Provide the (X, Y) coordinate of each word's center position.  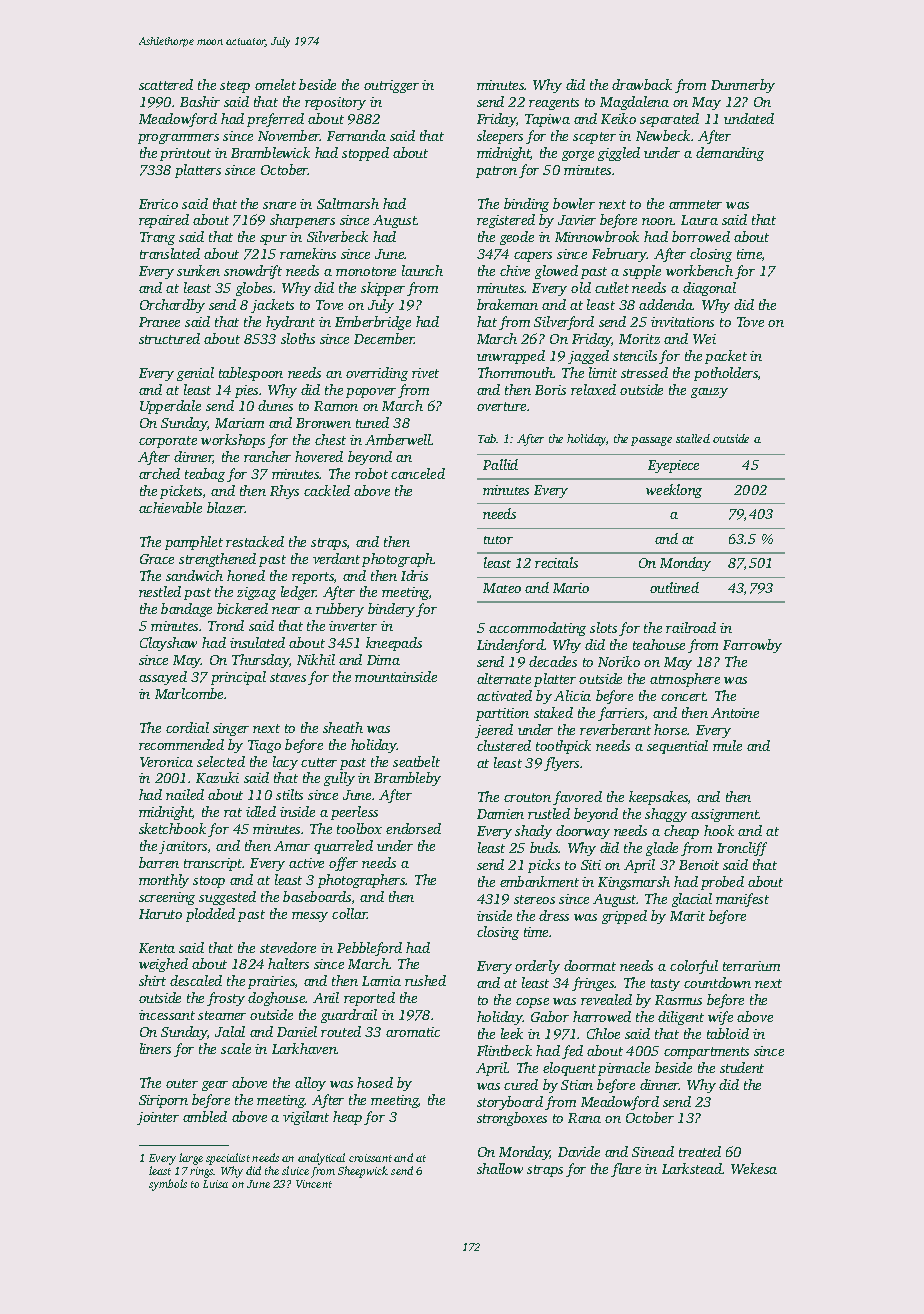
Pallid (500, 464)
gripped (624, 917)
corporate (168, 442)
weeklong (674, 491)
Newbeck (663, 135)
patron (496, 172)
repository (335, 103)
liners (155, 1048)
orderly (537, 967)
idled (261, 811)
